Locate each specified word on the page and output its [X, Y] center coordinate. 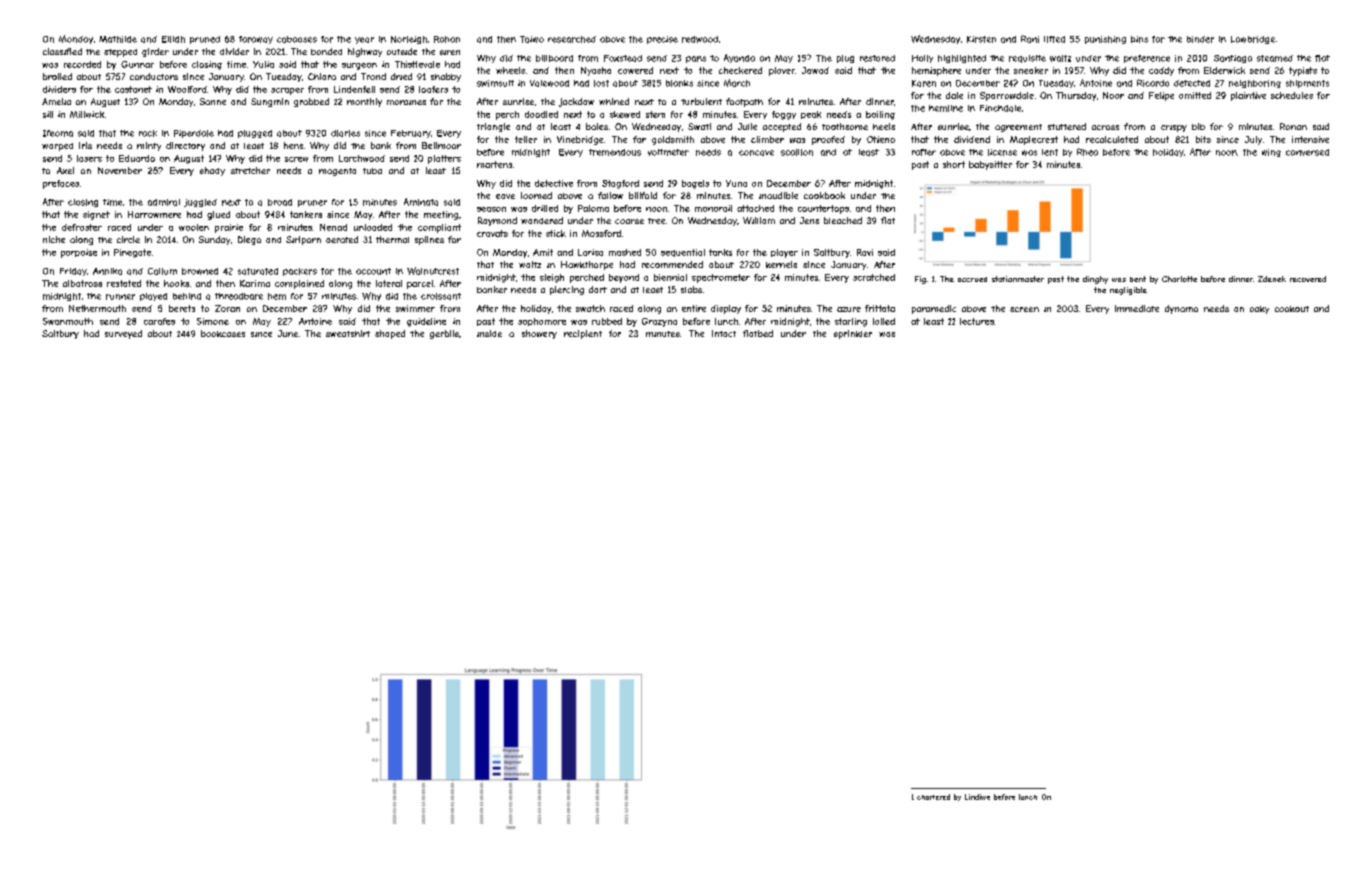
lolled [884, 321]
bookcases [223, 333]
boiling [880, 115]
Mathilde [118, 39]
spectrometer [721, 278]
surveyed [123, 334]
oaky [1259, 310]
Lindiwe [977, 797]
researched [572, 39]
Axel [65, 170]
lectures [977, 321]
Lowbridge [1253, 40]
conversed [1307, 152]
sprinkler [853, 334]
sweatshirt [348, 333]
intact [724, 333]
